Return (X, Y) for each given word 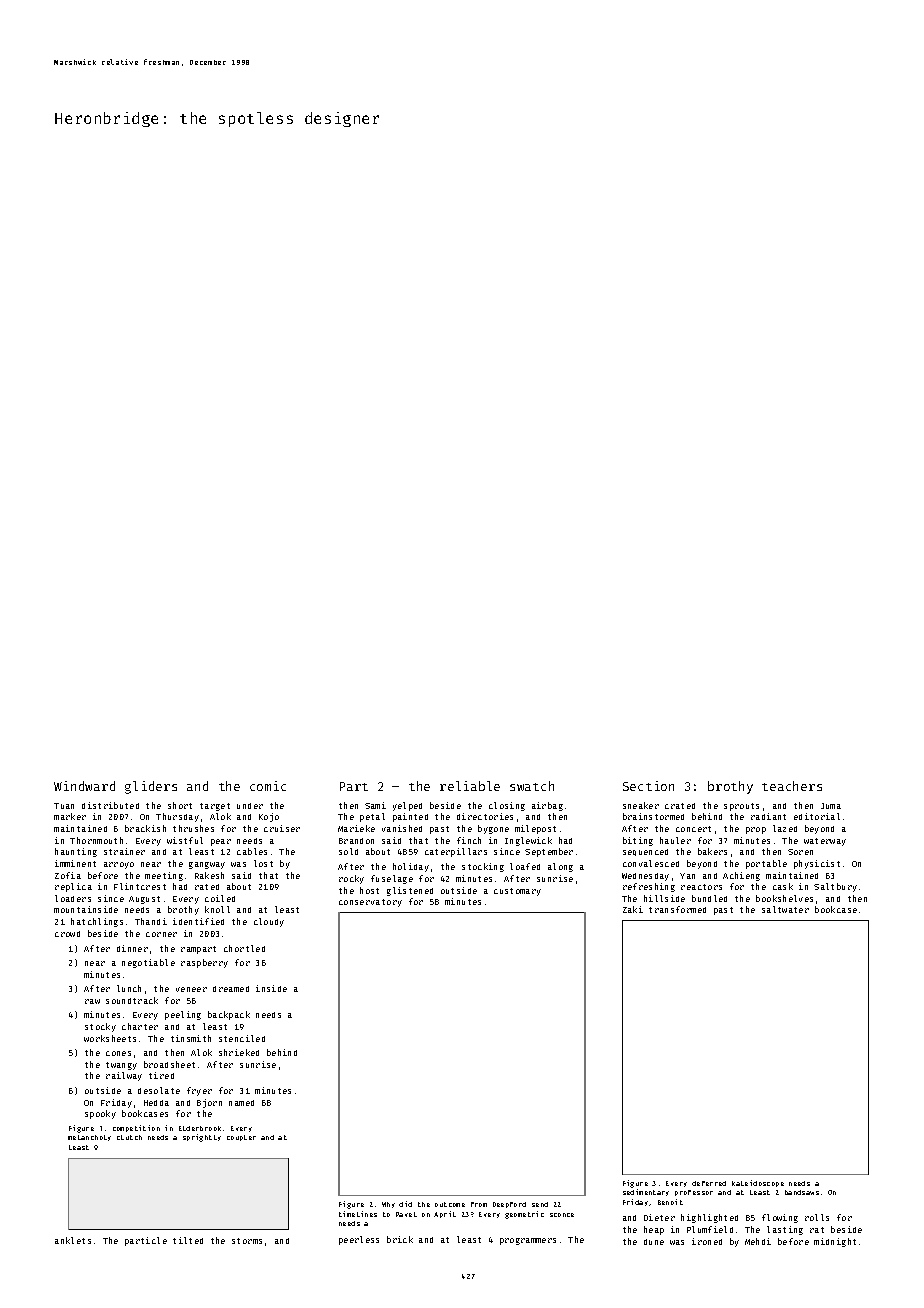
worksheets (110, 1038)
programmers (528, 1241)
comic (268, 786)
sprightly (202, 1138)
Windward (84, 786)
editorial (817, 816)
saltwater (785, 909)
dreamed (231, 989)
